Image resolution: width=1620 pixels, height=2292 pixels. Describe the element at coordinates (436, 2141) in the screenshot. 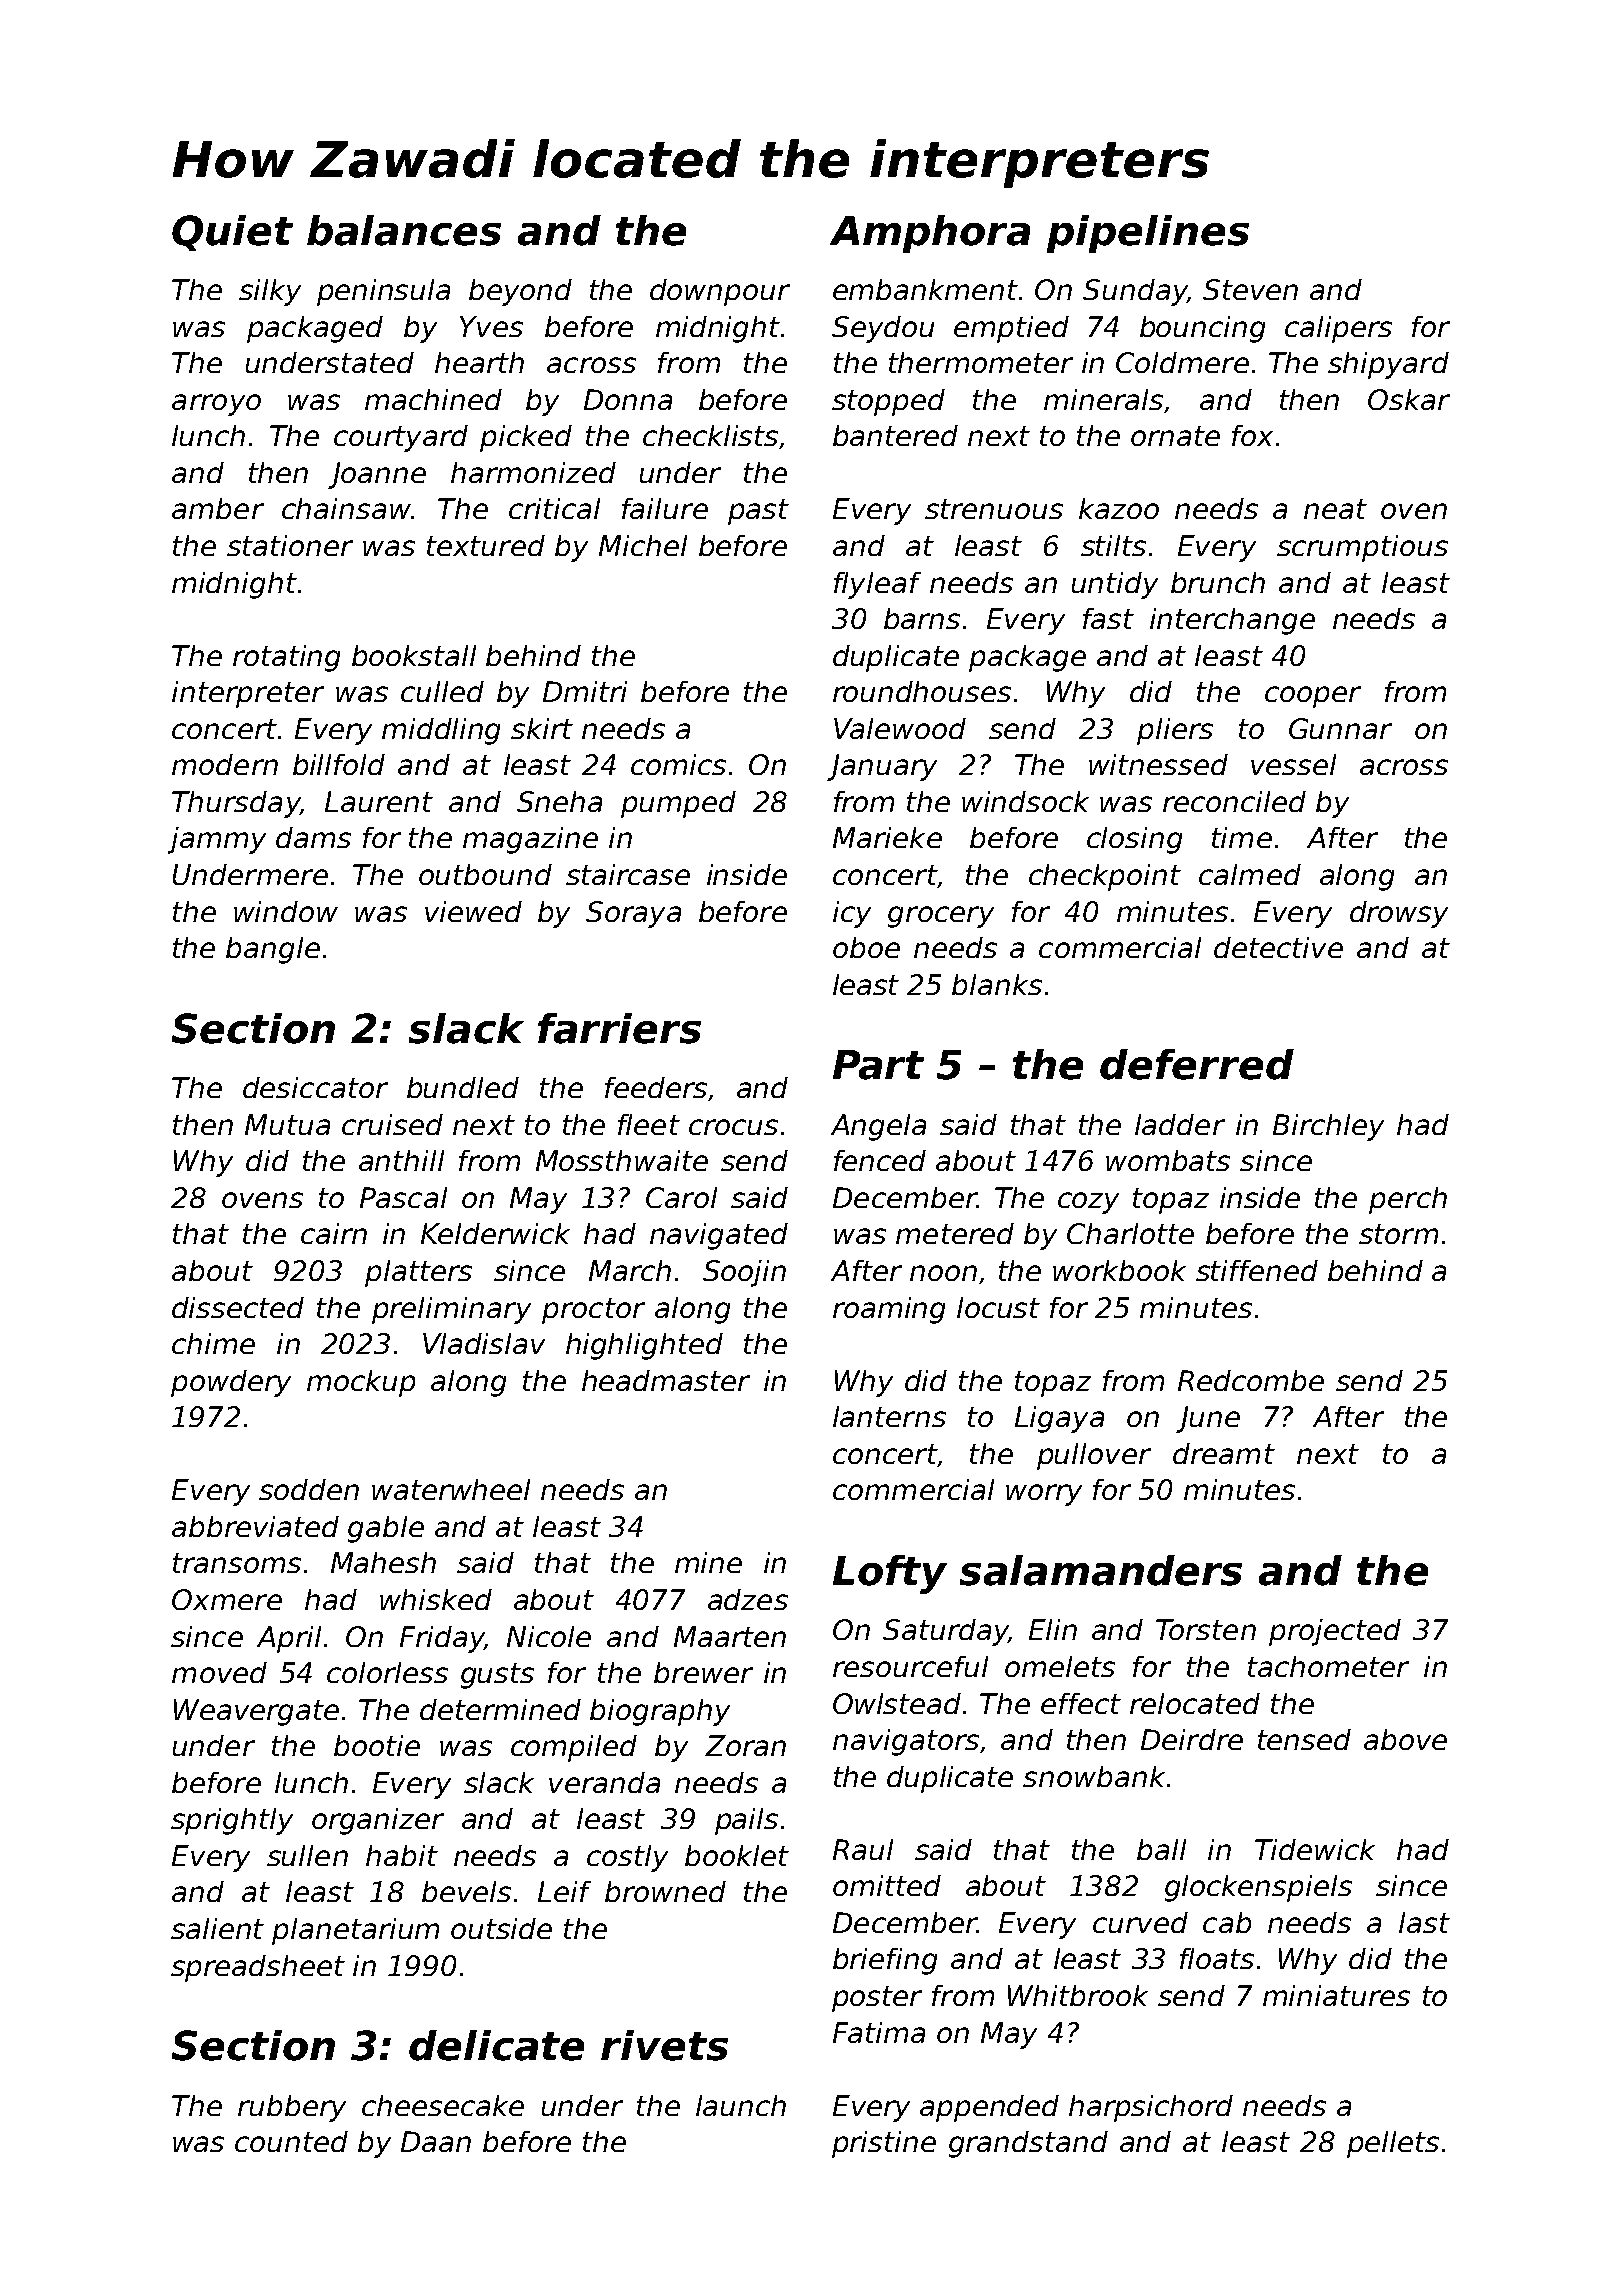

I see `Daan` at that location.
